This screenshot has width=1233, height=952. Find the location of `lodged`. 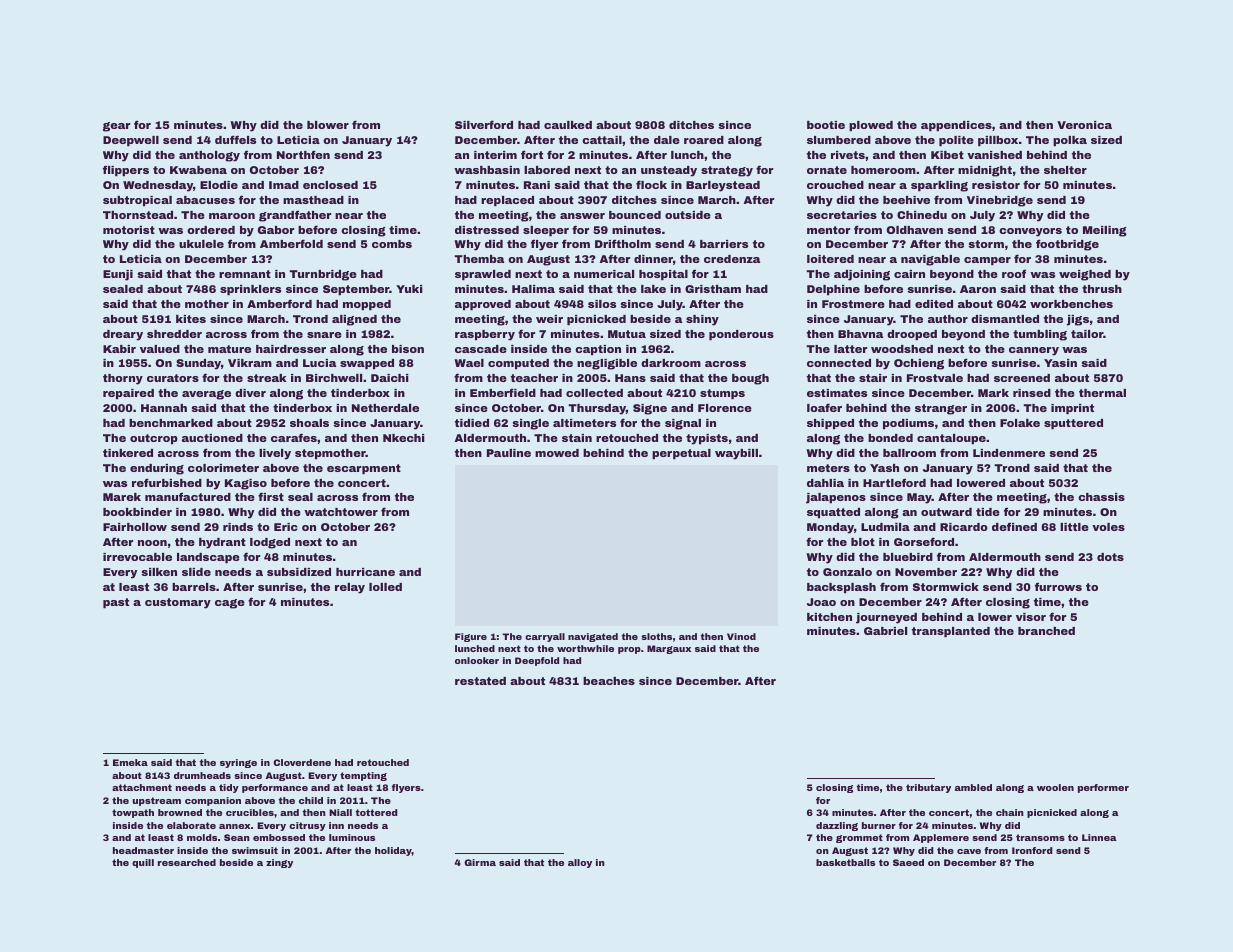

lodged is located at coordinates (270, 543).
